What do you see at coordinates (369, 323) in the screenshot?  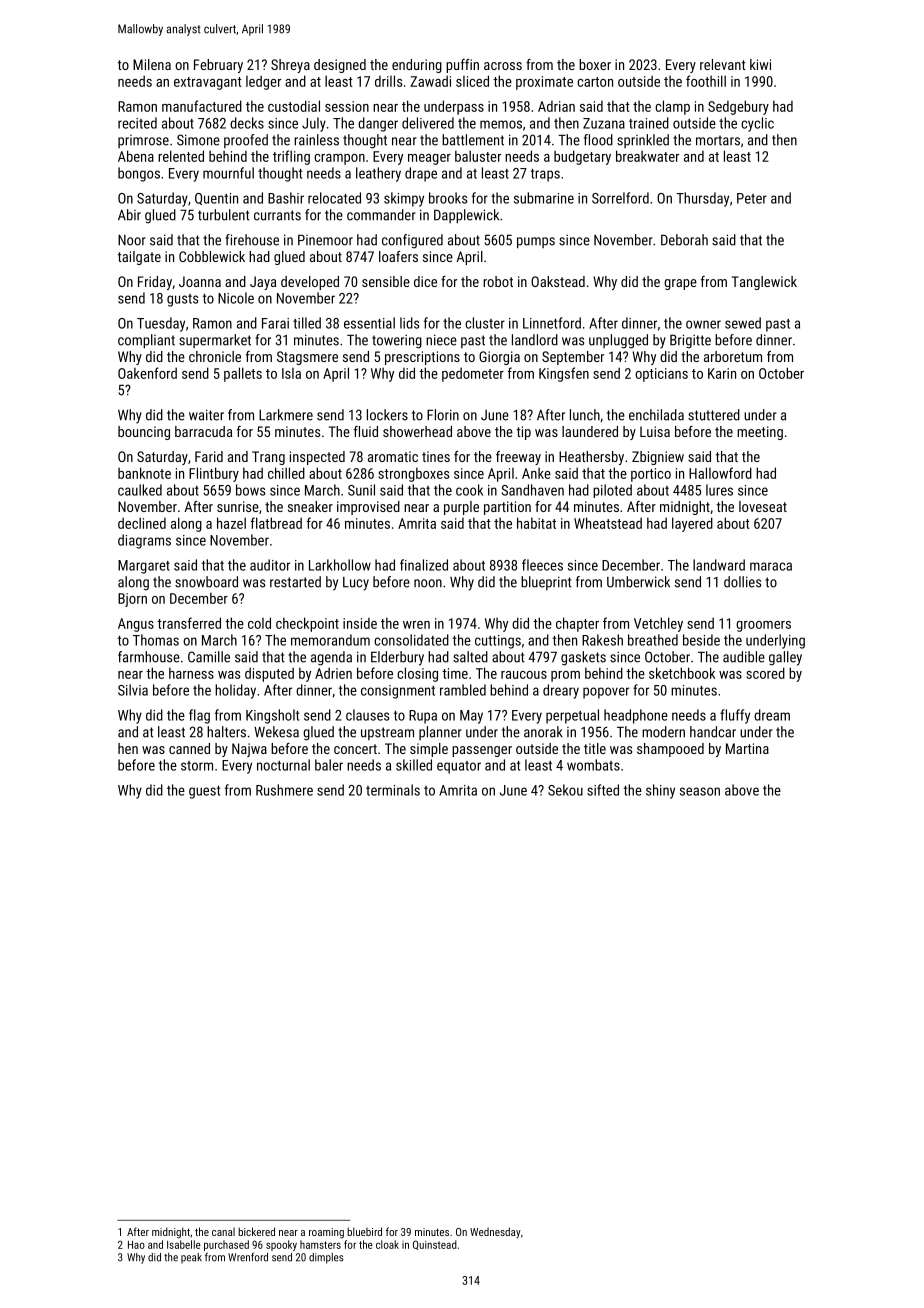 I see `essential` at bounding box center [369, 323].
